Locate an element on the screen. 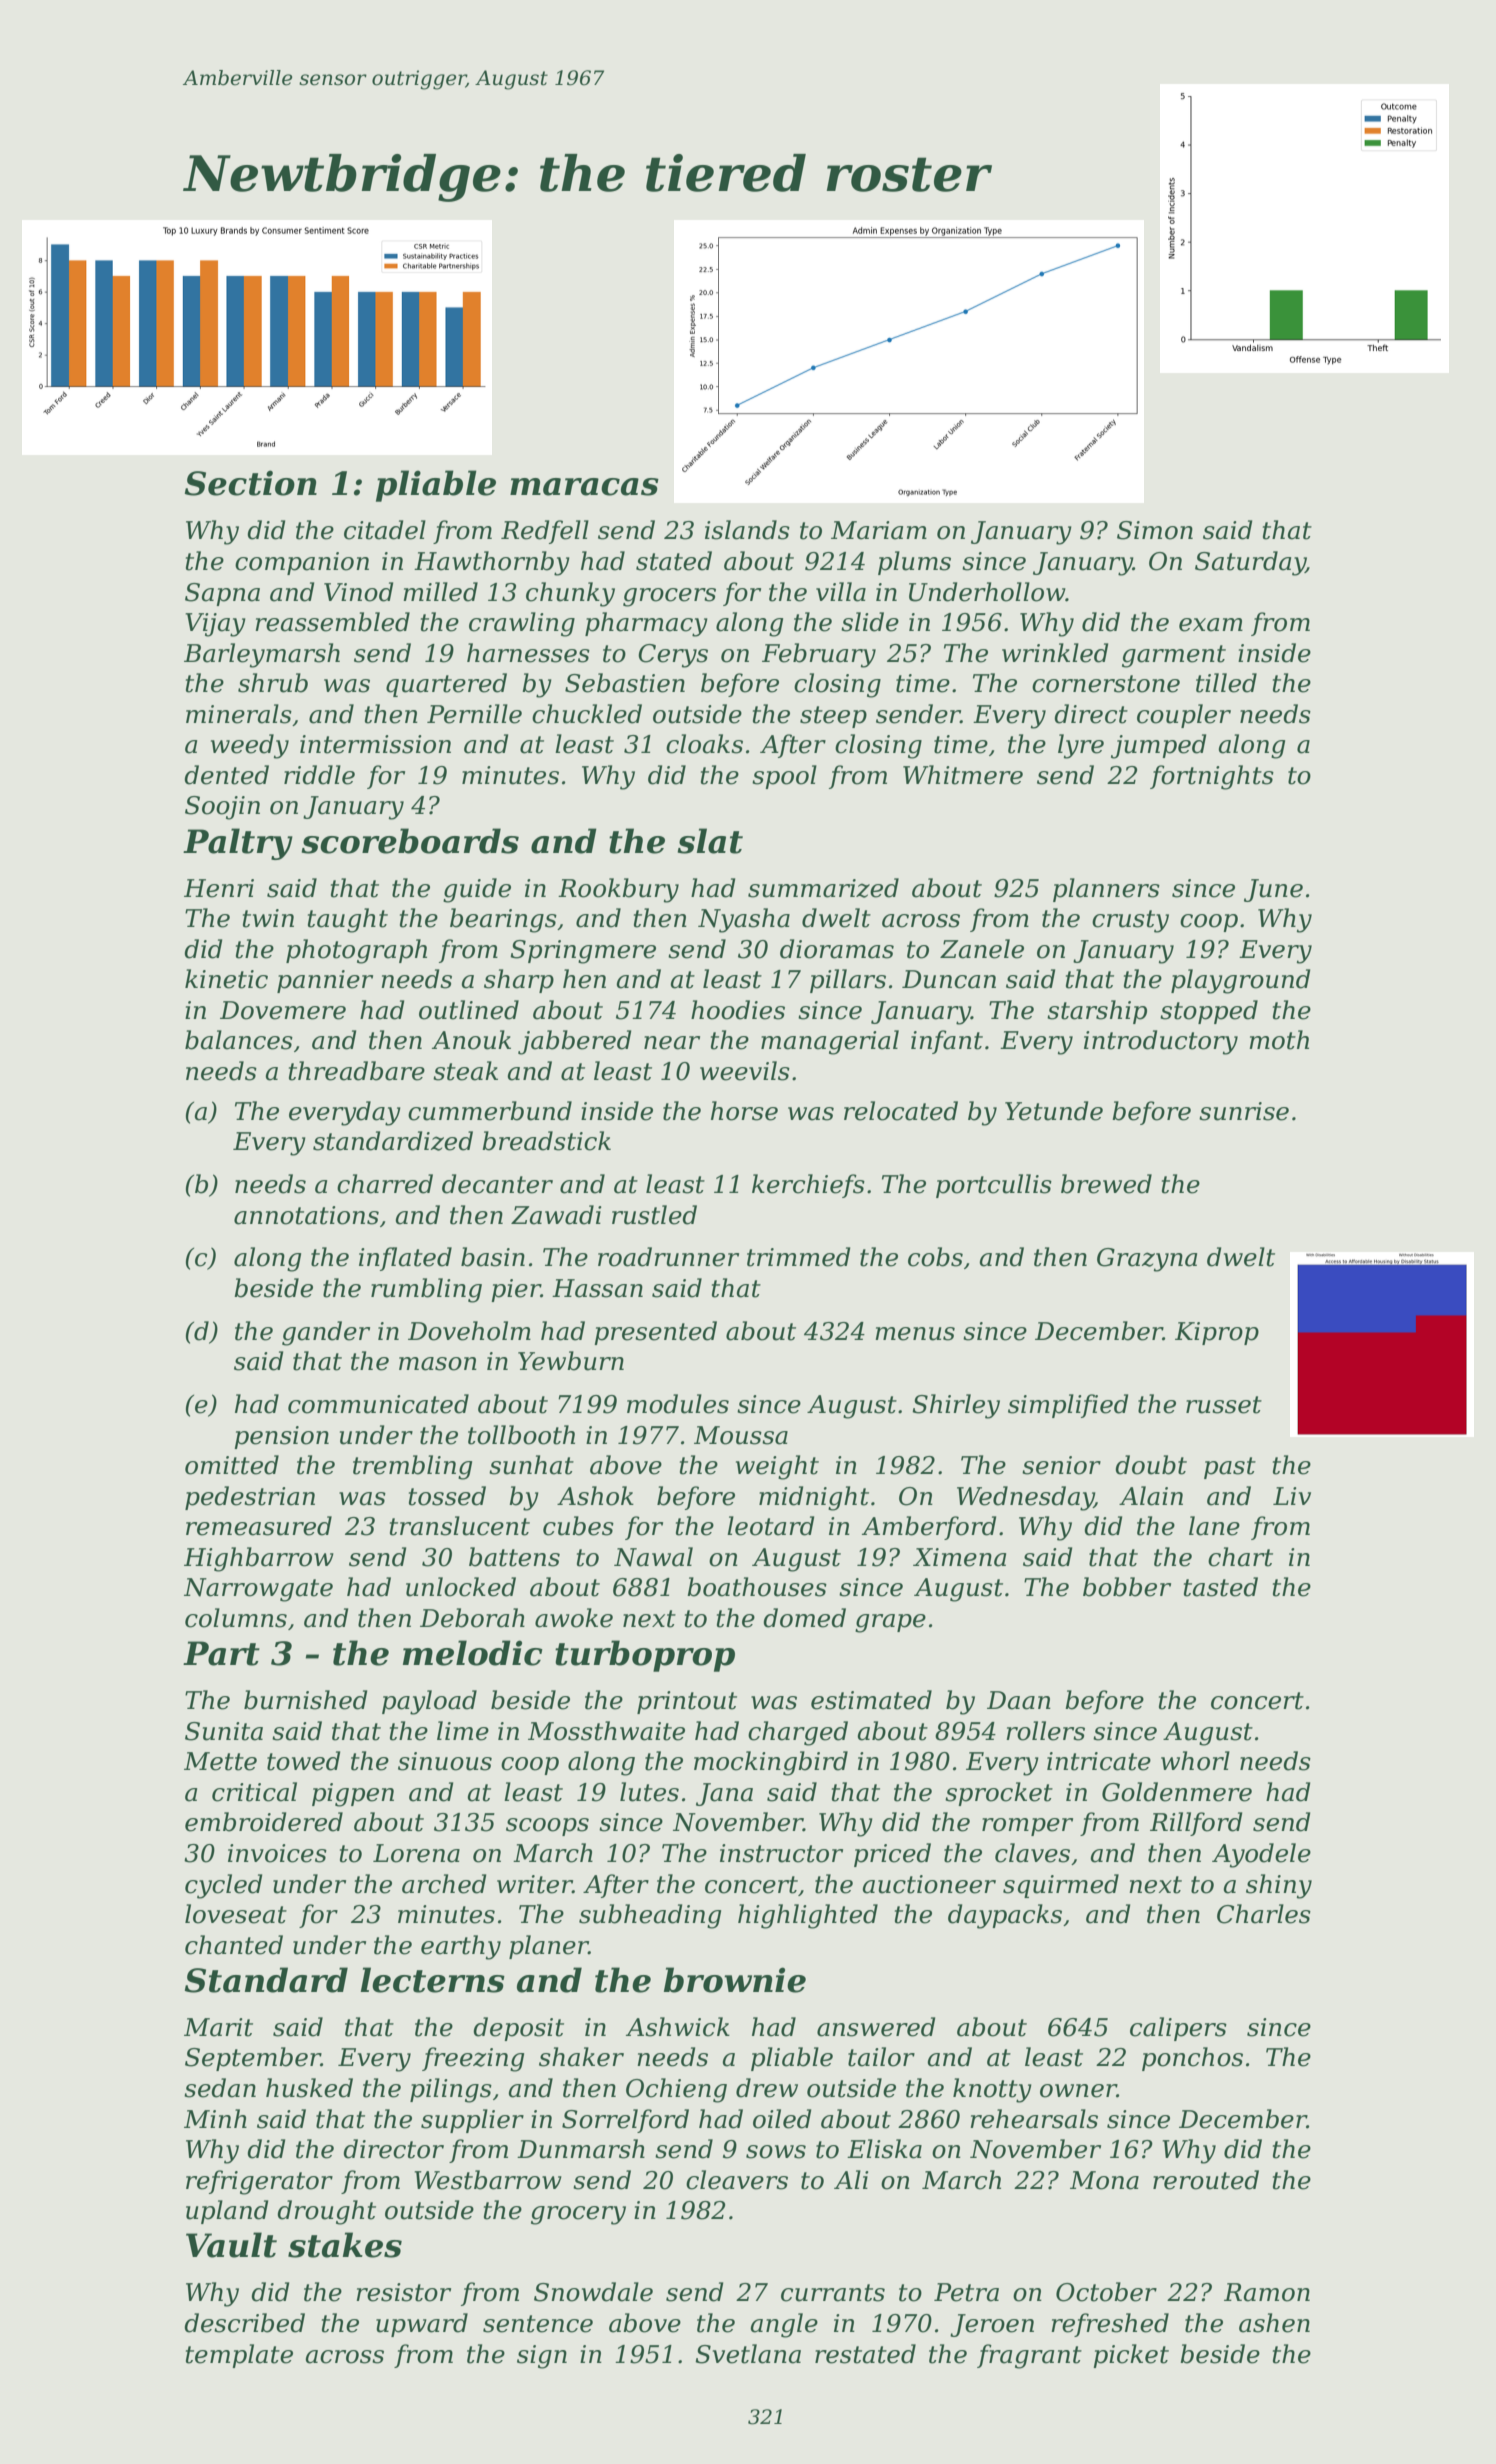  burnished is located at coordinates (305, 1700).
